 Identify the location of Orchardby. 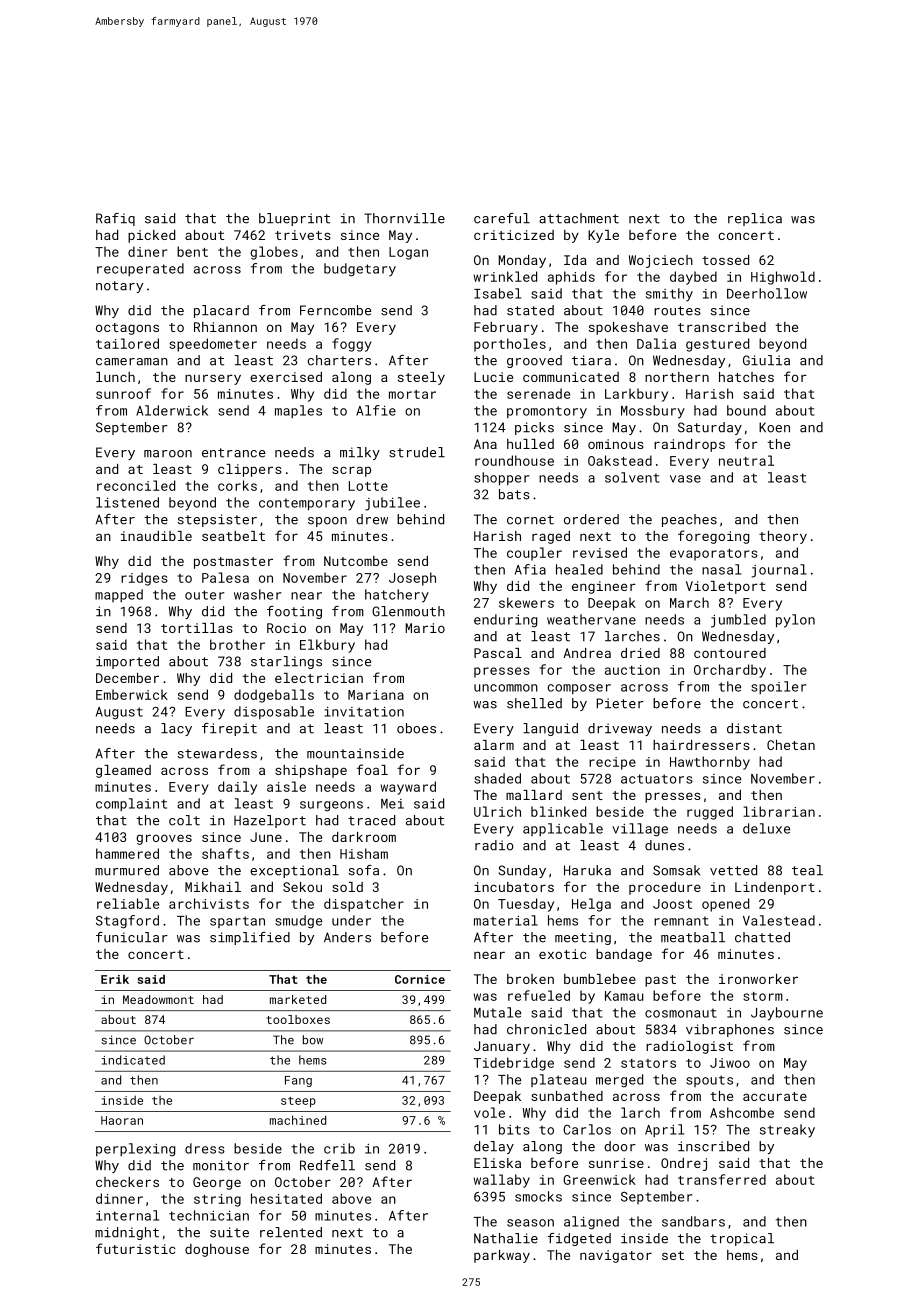
(730, 671).
